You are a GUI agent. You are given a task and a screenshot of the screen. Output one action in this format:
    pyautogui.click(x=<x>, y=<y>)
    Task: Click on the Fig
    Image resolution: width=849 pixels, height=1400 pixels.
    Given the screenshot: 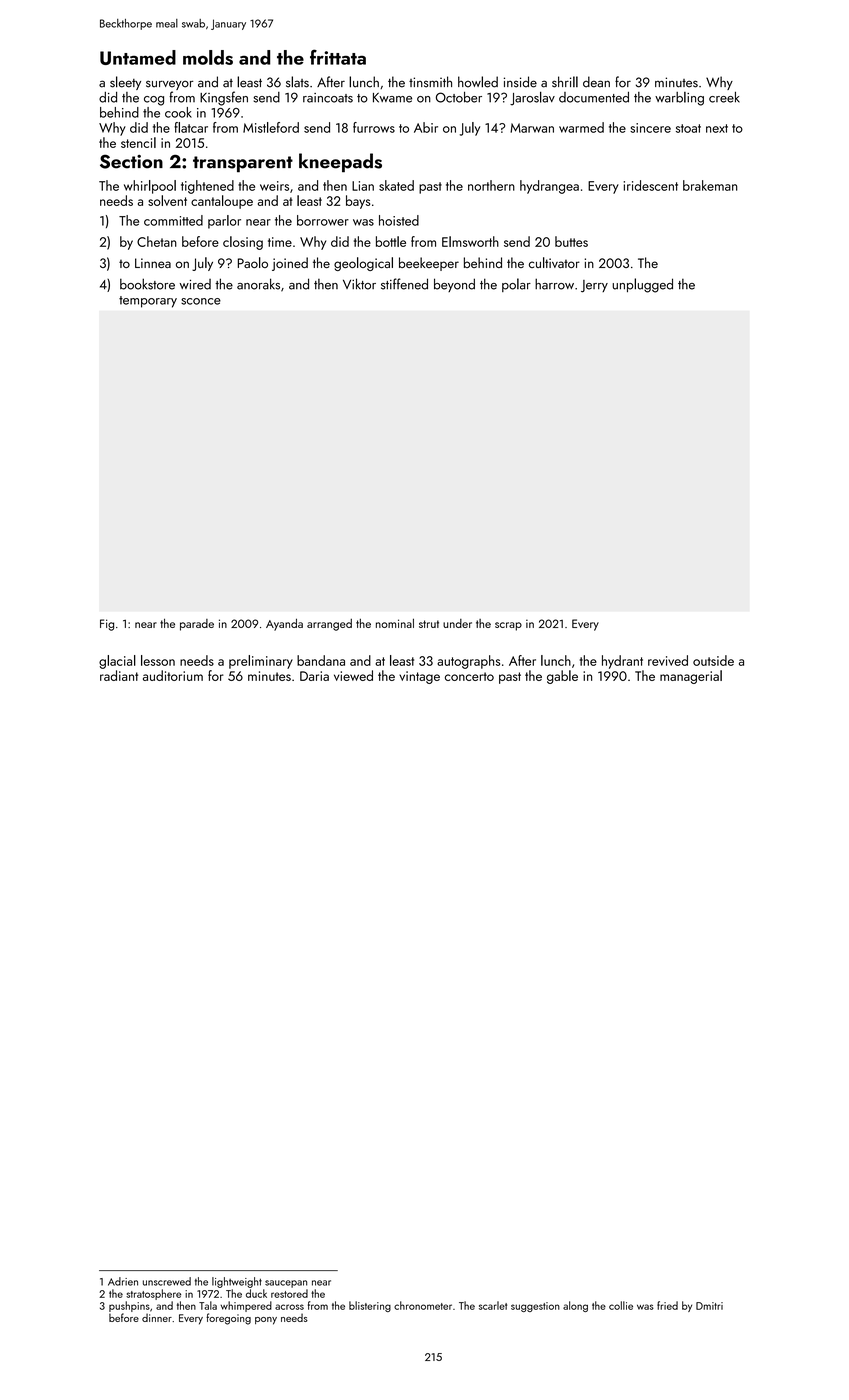 What is the action you would take?
    pyautogui.click(x=107, y=625)
